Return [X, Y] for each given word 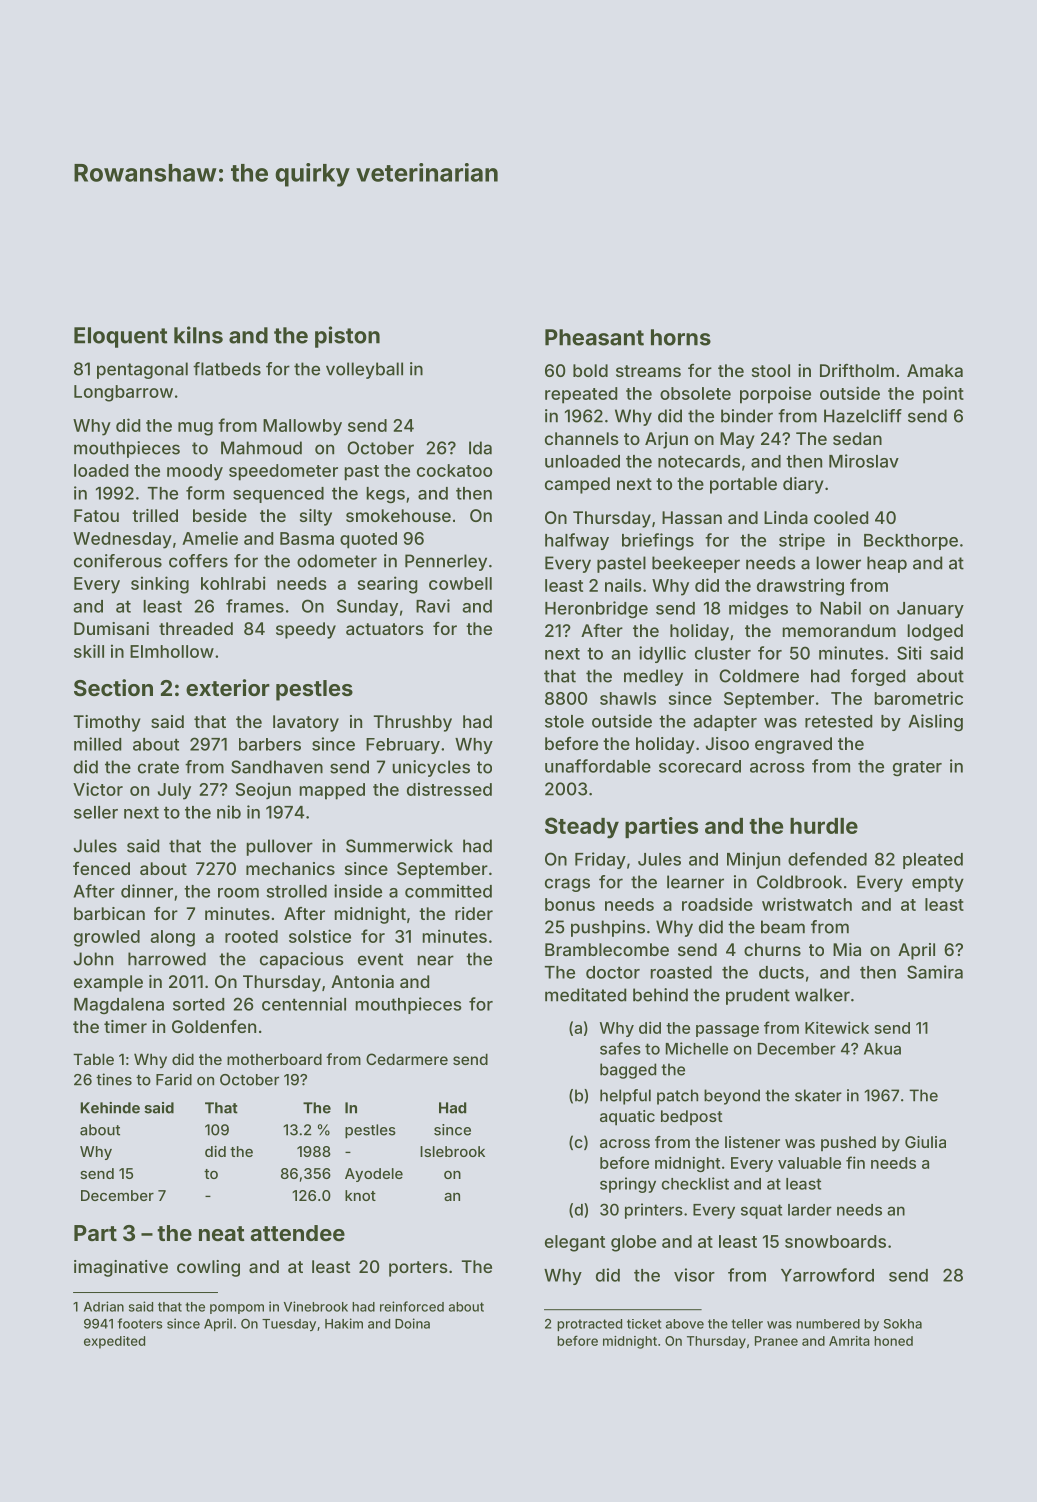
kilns [198, 335]
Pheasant [594, 337]
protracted [589, 1325]
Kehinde [110, 1108]
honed [893, 1341]
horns [681, 337]
